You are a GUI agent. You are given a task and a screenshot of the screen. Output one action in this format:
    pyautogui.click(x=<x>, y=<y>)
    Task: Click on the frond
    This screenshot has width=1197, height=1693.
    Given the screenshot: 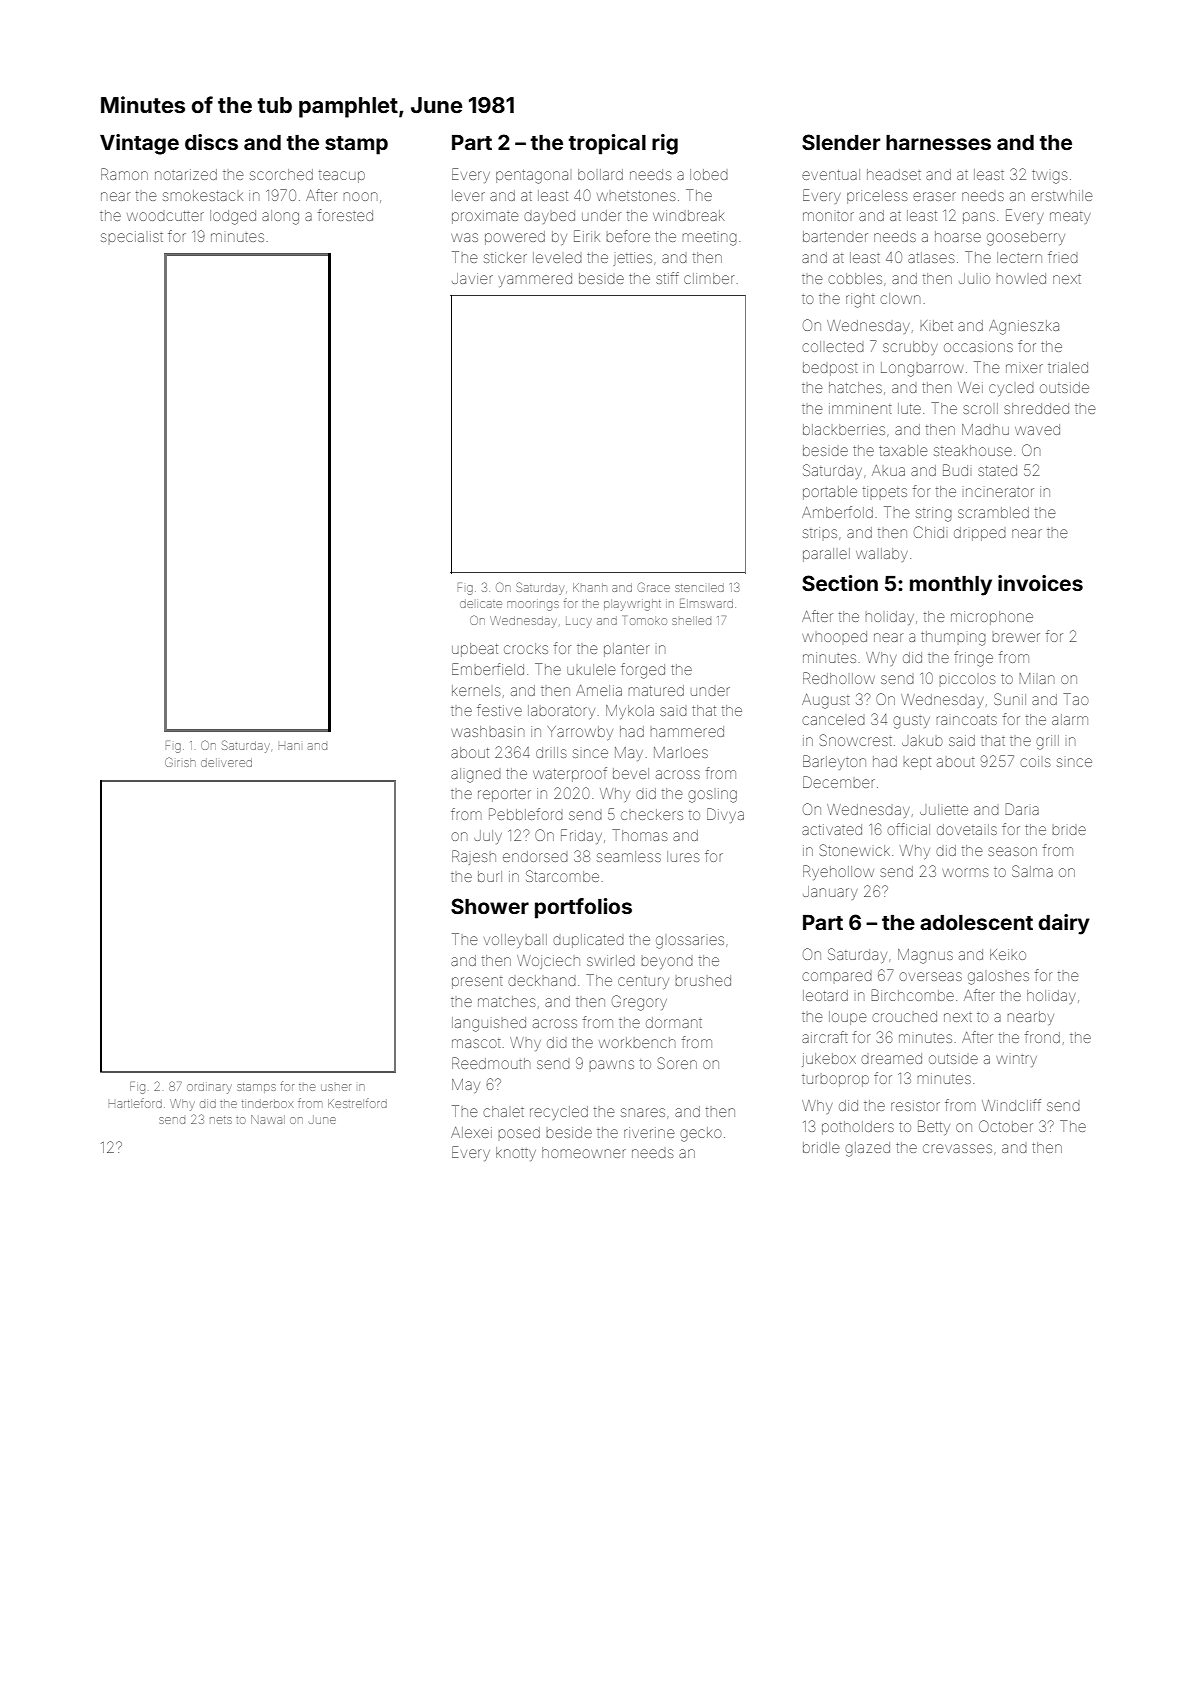 What is the action you would take?
    pyautogui.click(x=1042, y=1037)
